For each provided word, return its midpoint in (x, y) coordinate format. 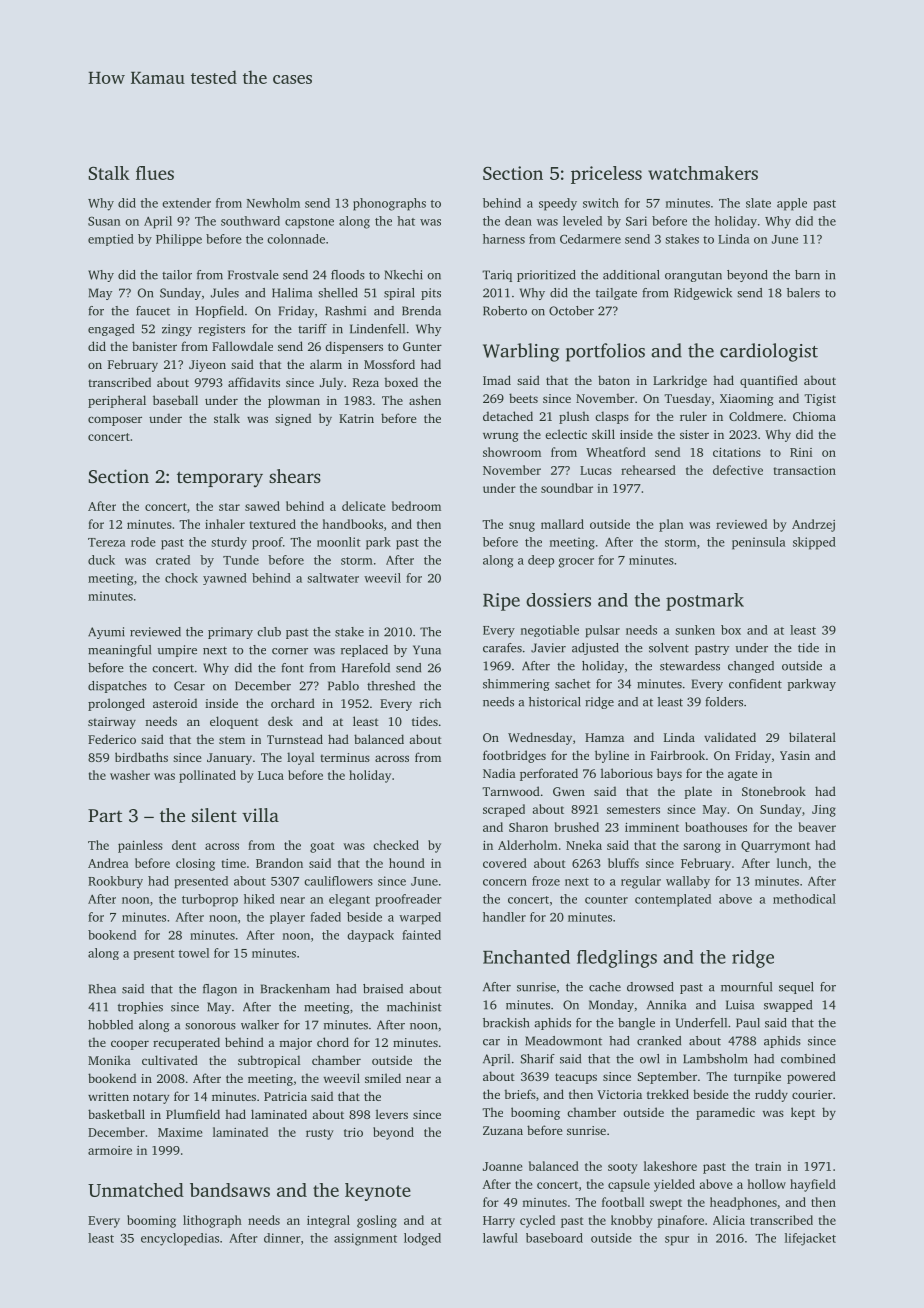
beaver (817, 827)
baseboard (554, 1238)
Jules (225, 293)
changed (751, 667)
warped (420, 918)
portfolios (605, 352)
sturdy (229, 543)
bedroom (416, 506)
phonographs (389, 204)
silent (214, 815)
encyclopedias (180, 1239)
